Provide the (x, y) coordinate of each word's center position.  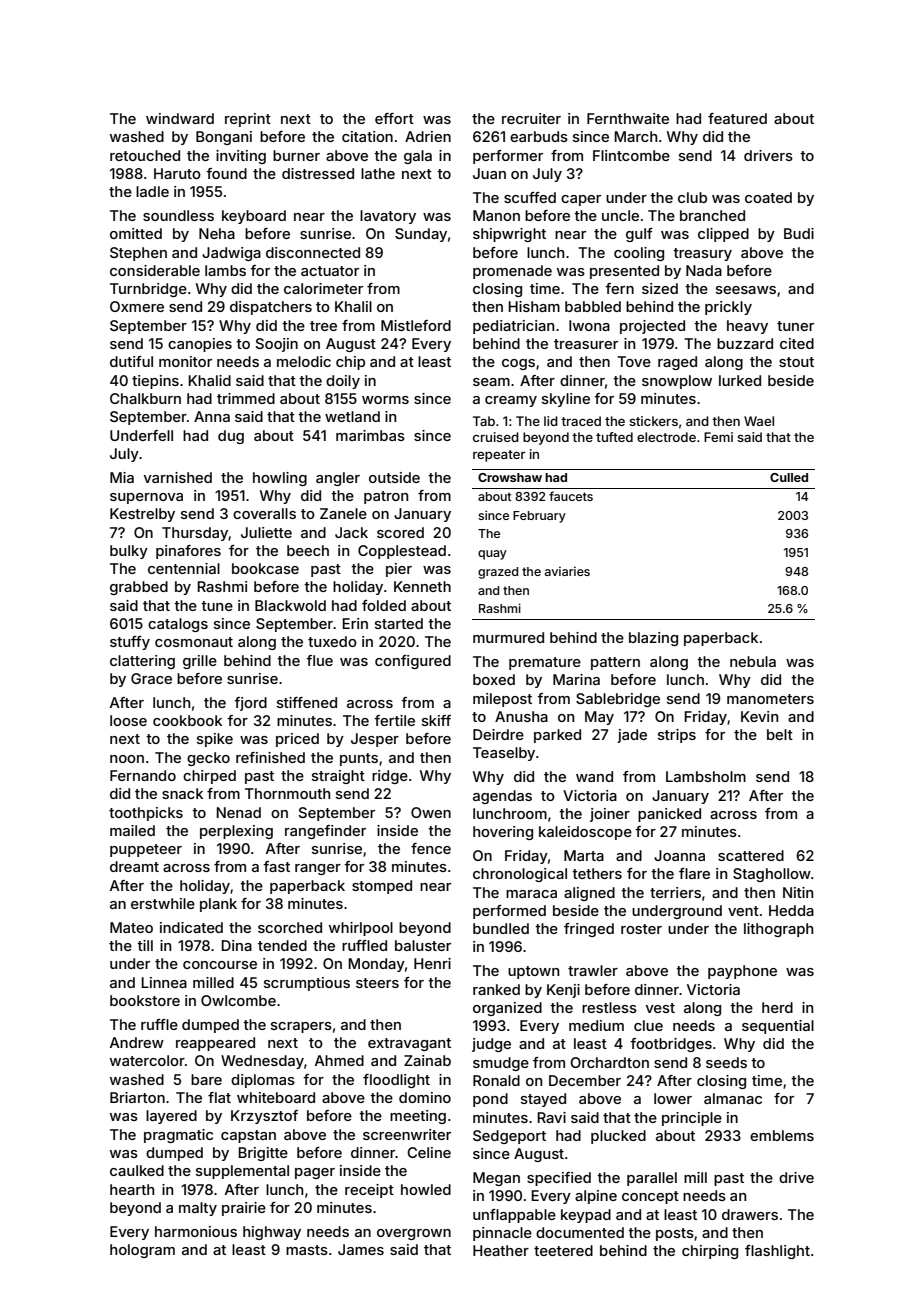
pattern (615, 663)
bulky (129, 552)
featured (737, 118)
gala (418, 157)
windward (180, 118)
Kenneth (422, 586)
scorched (290, 927)
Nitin (798, 892)
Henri (432, 963)
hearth (132, 1189)
